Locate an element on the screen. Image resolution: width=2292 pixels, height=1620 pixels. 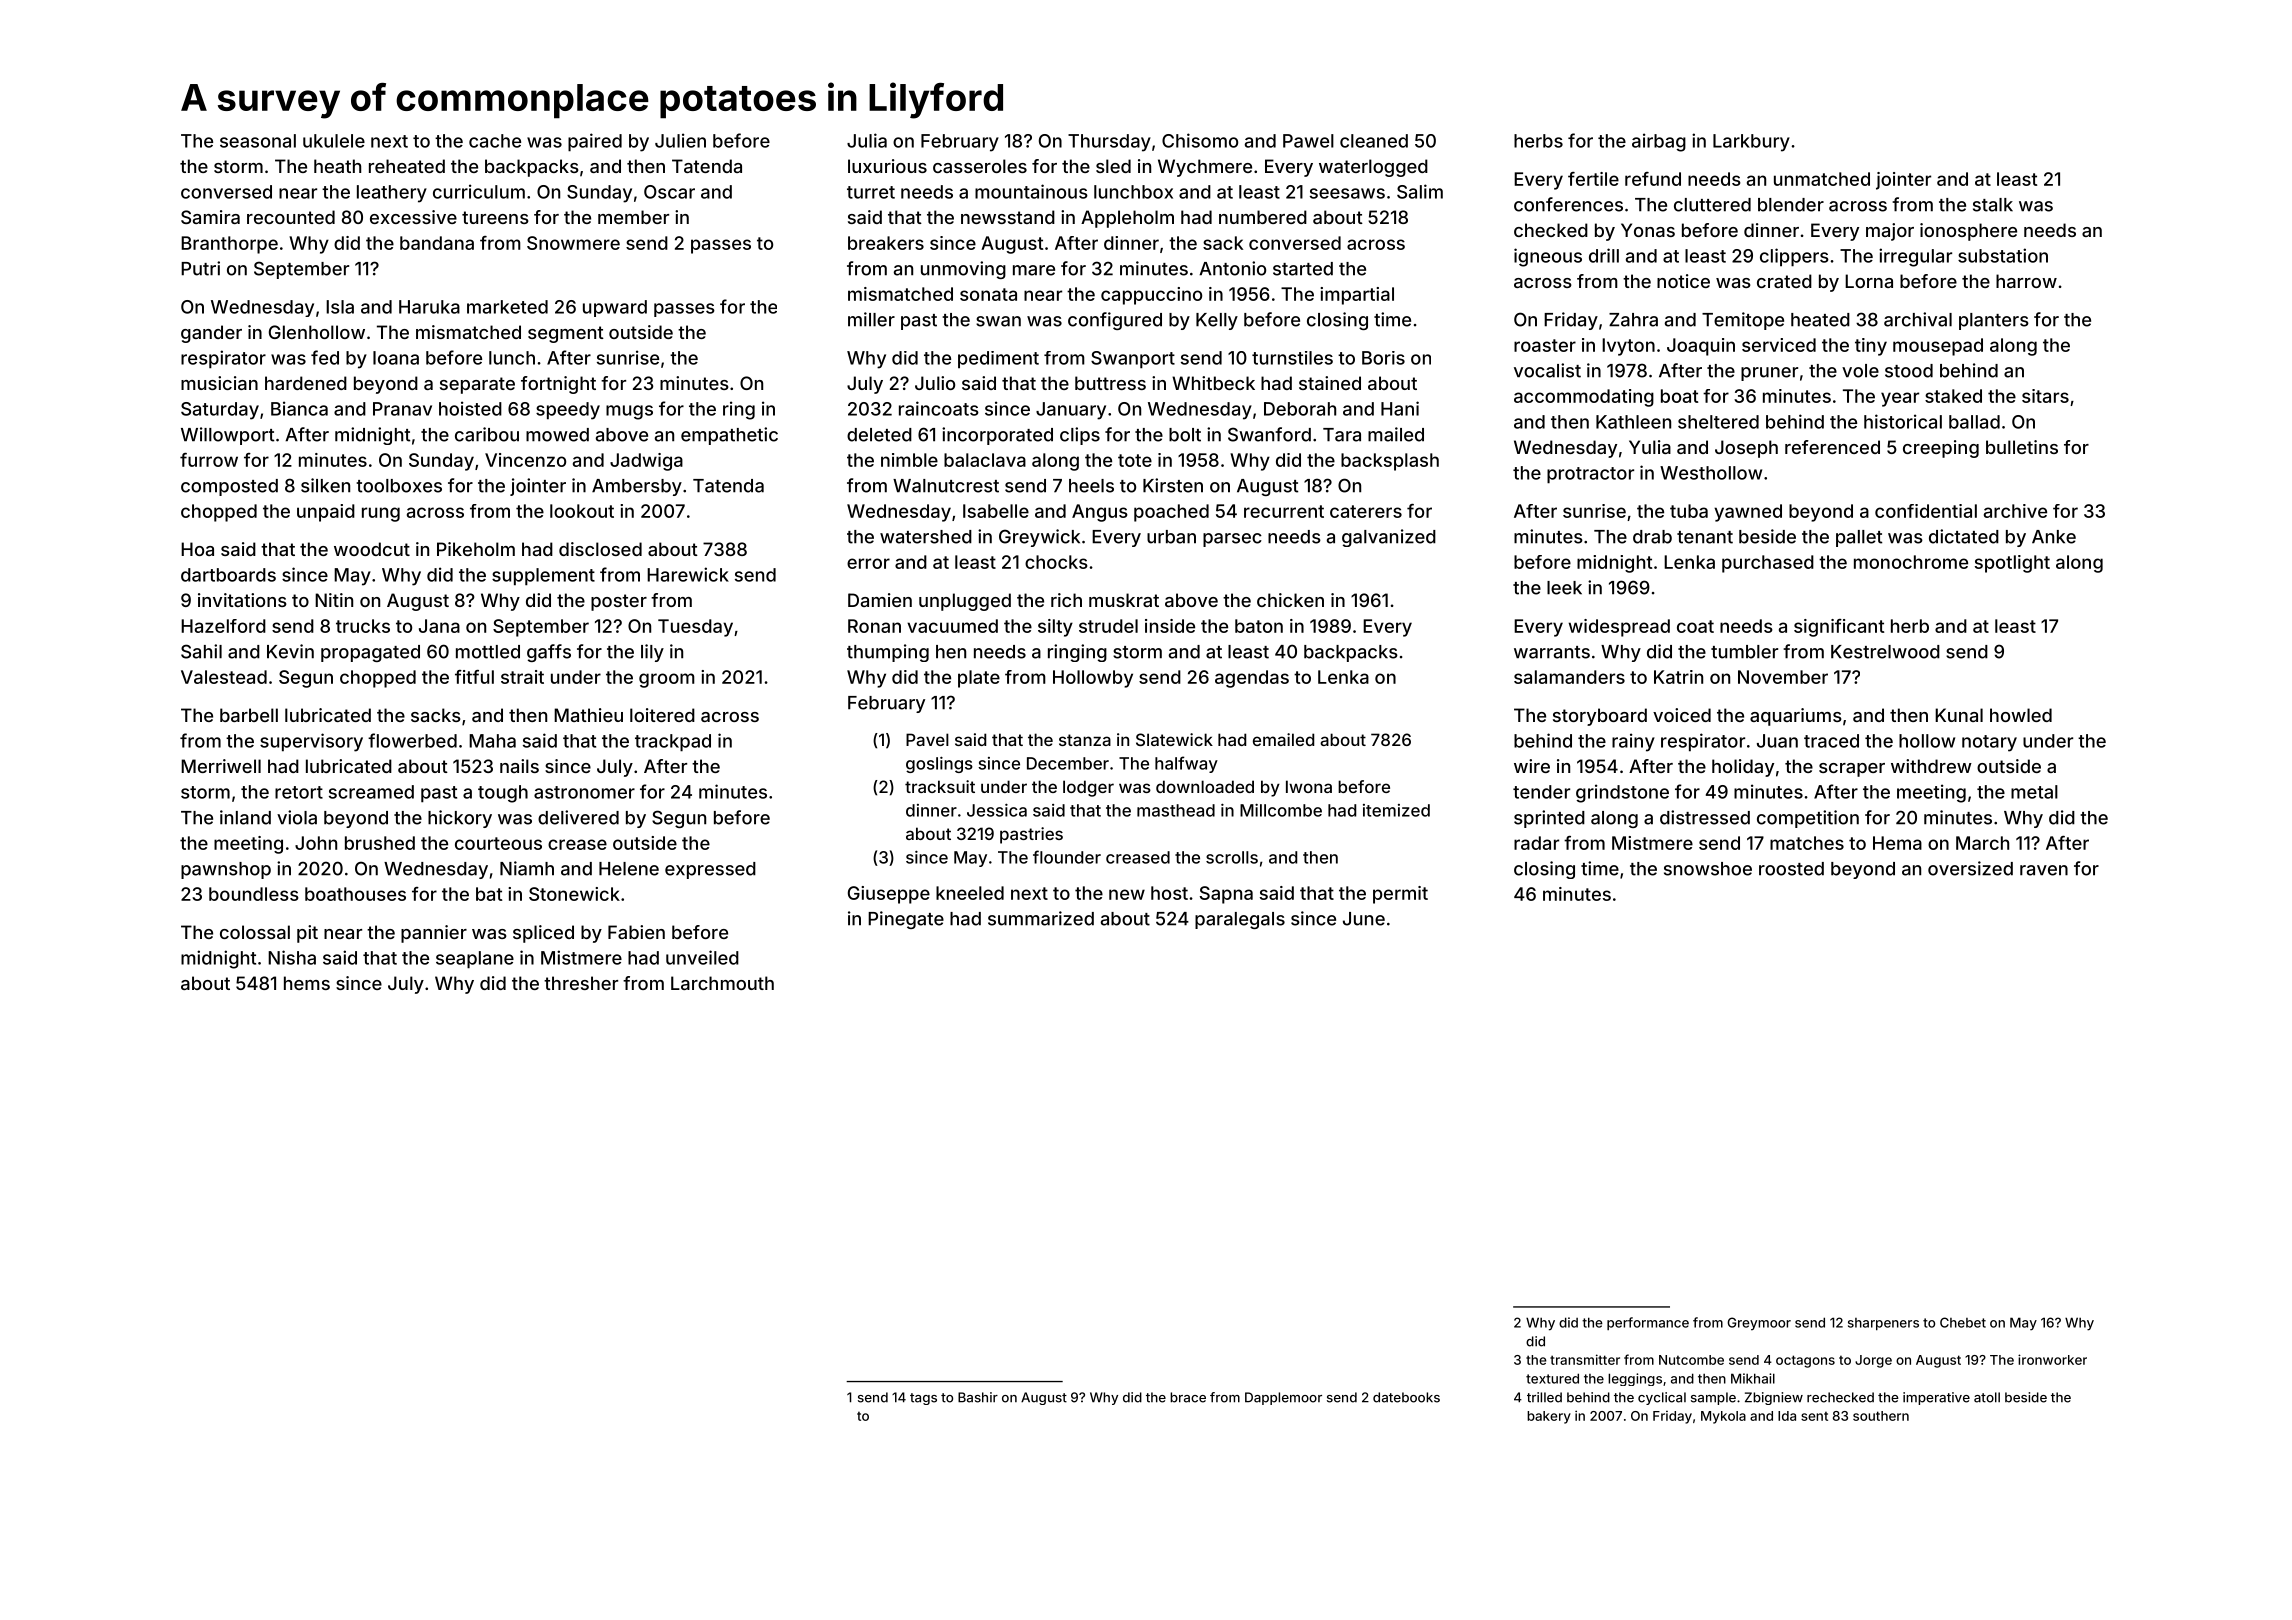
caribou is located at coordinates (487, 434).
